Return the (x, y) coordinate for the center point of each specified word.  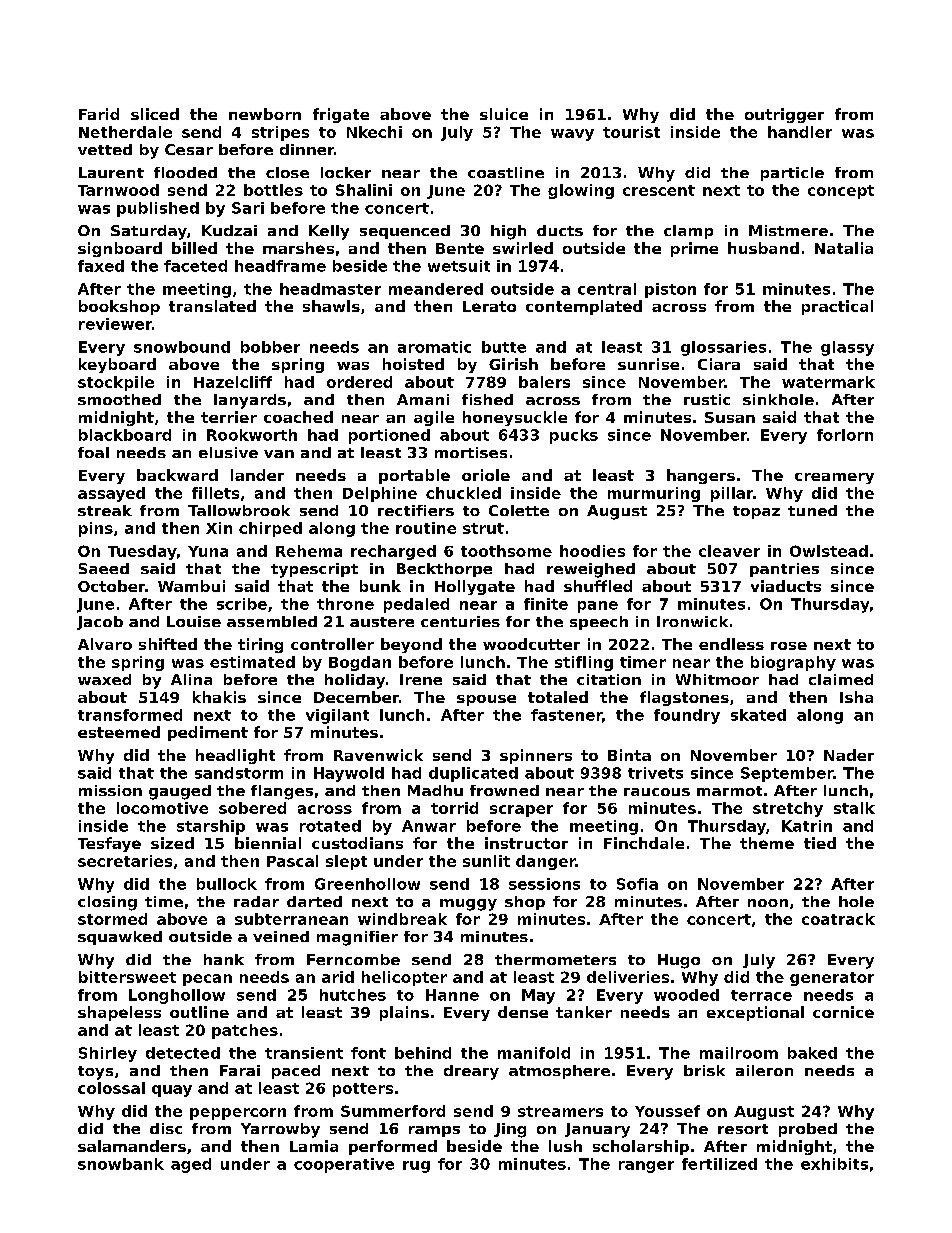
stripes (280, 133)
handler (800, 132)
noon (768, 903)
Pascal (292, 861)
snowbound (182, 347)
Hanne (452, 995)
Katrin (807, 826)
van (279, 454)
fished (487, 399)
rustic (707, 399)
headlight (235, 756)
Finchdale (644, 843)
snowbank (121, 1164)
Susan (730, 417)
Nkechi (374, 132)
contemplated (584, 307)
